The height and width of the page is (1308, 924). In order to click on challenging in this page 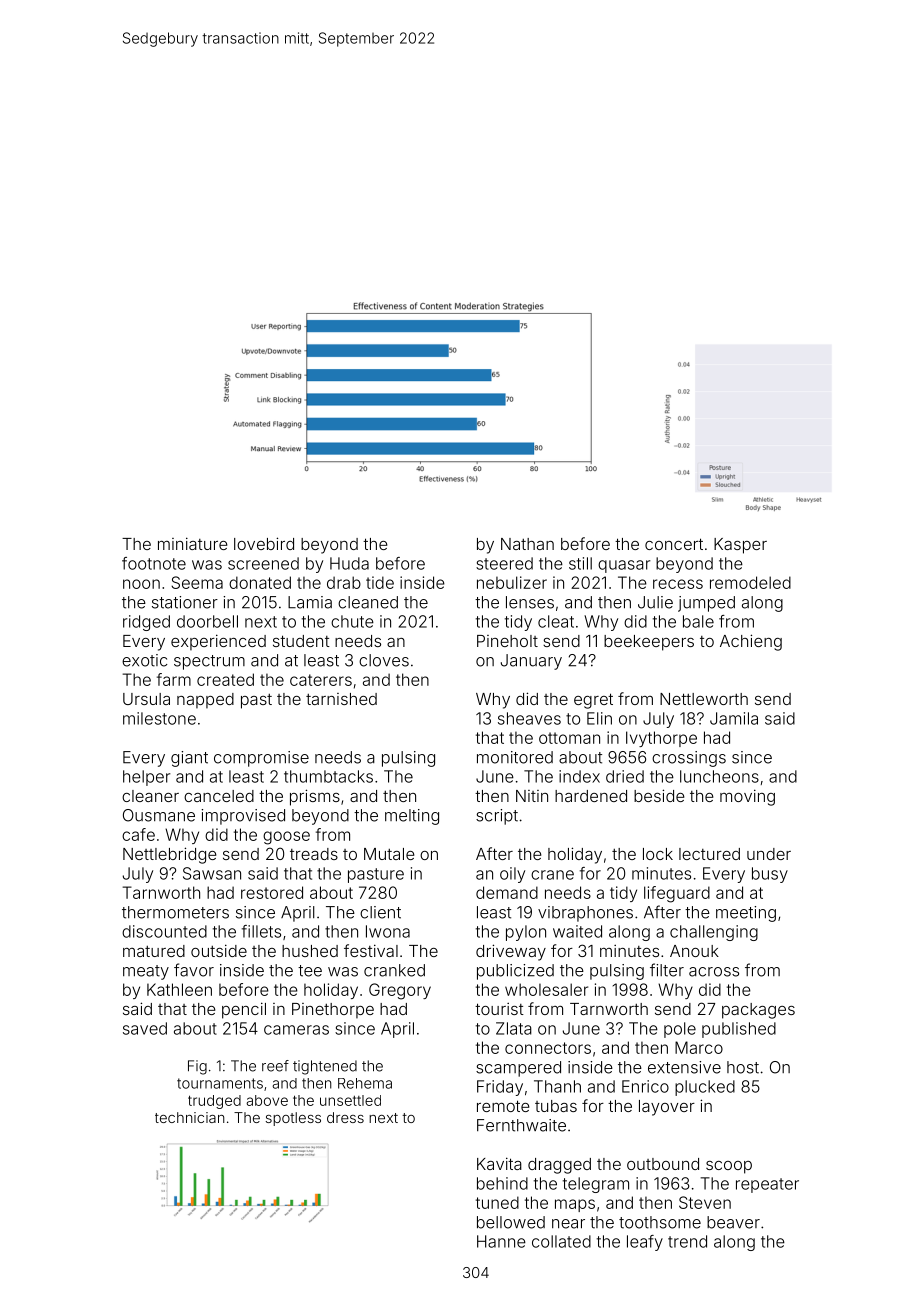, I will do `click(714, 933)`.
